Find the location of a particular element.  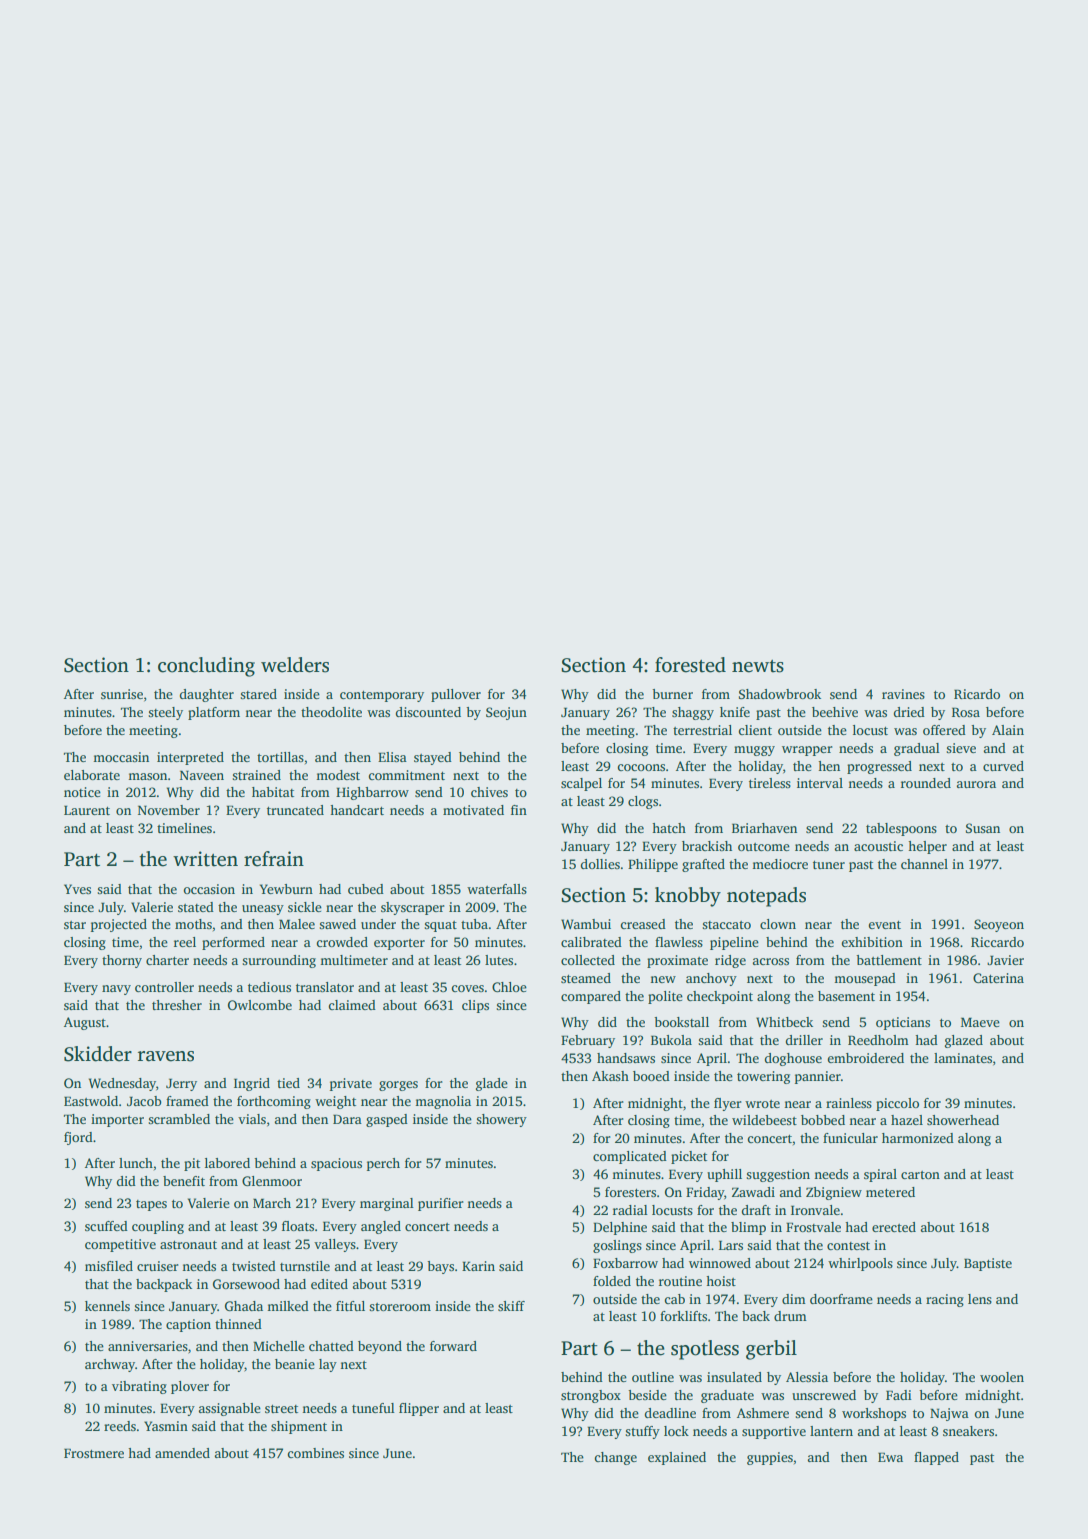

fin is located at coordinates (519, 810).
